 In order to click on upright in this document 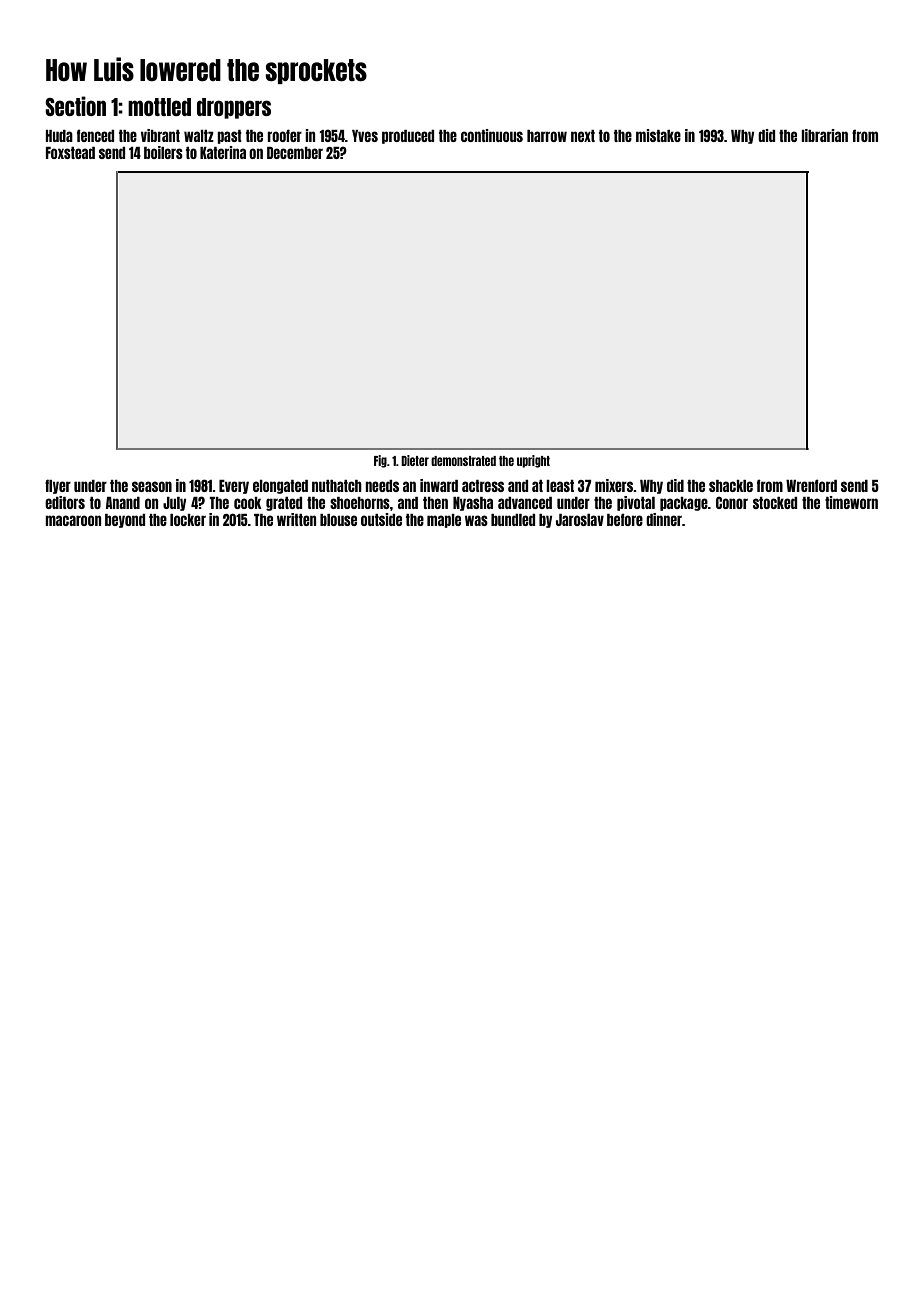, I will do `click(533, 461)`.
